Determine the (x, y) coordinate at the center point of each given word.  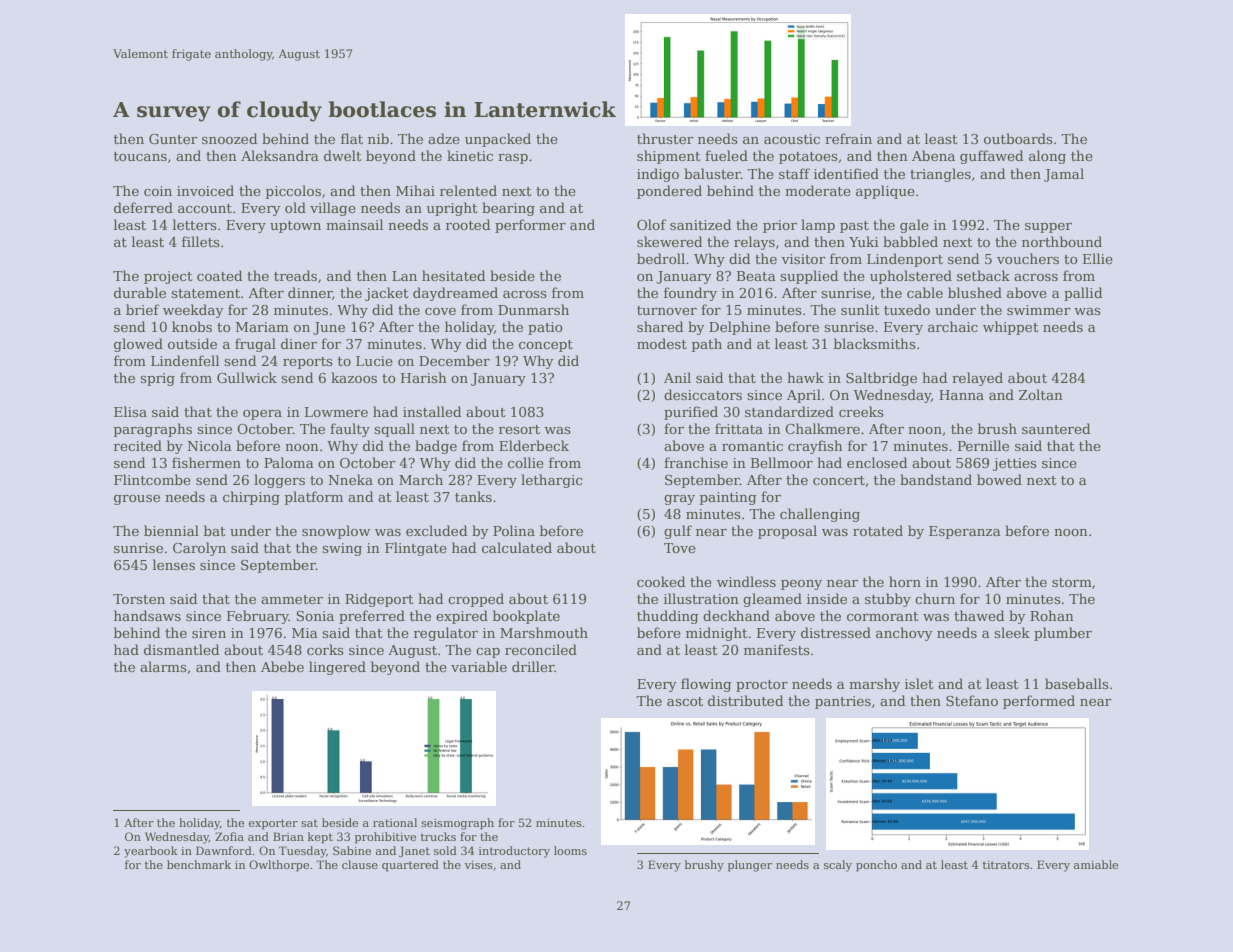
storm (1072, 582)
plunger (750, 866)
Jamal (1064, 175)
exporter (273, 824)
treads (295, 275)
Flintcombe (152, 479)
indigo (658, 175)
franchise (696, 462)
